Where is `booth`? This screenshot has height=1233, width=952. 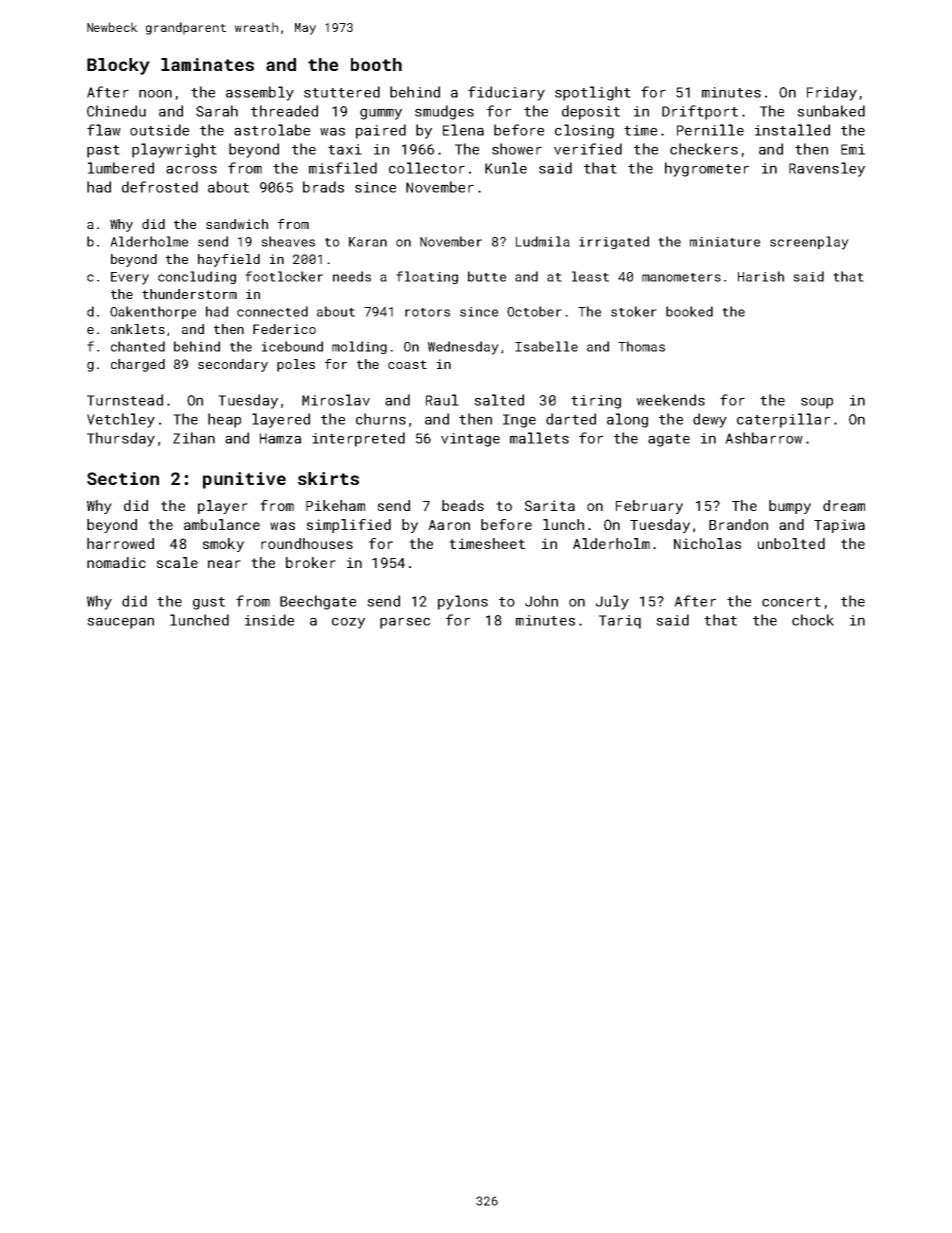
booth is located at coordinates (376, 64).
